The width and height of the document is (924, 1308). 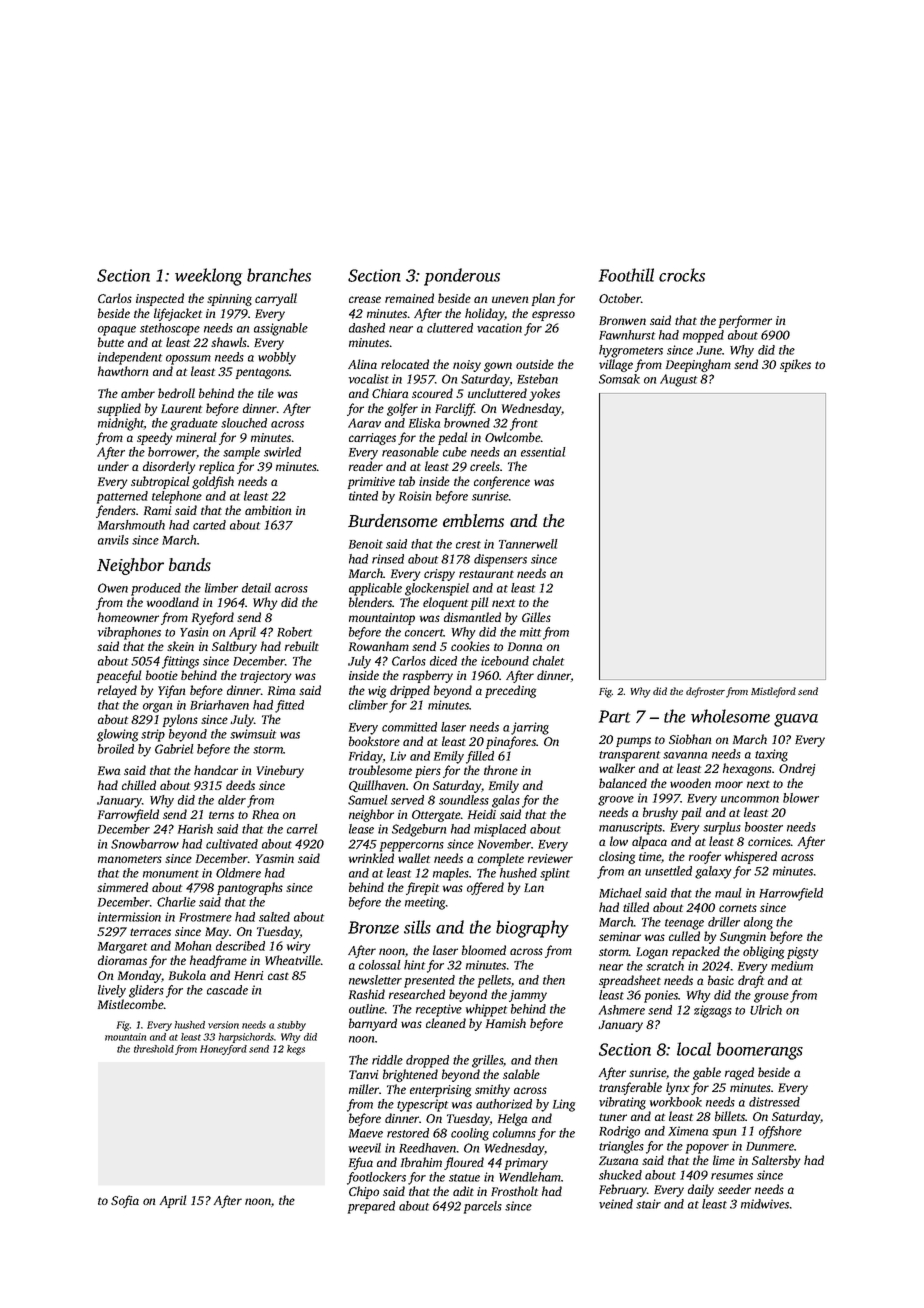 What do you see at coordinates (113, 540) in the document?
I see `anvils` at bounding box center [113, 540].
